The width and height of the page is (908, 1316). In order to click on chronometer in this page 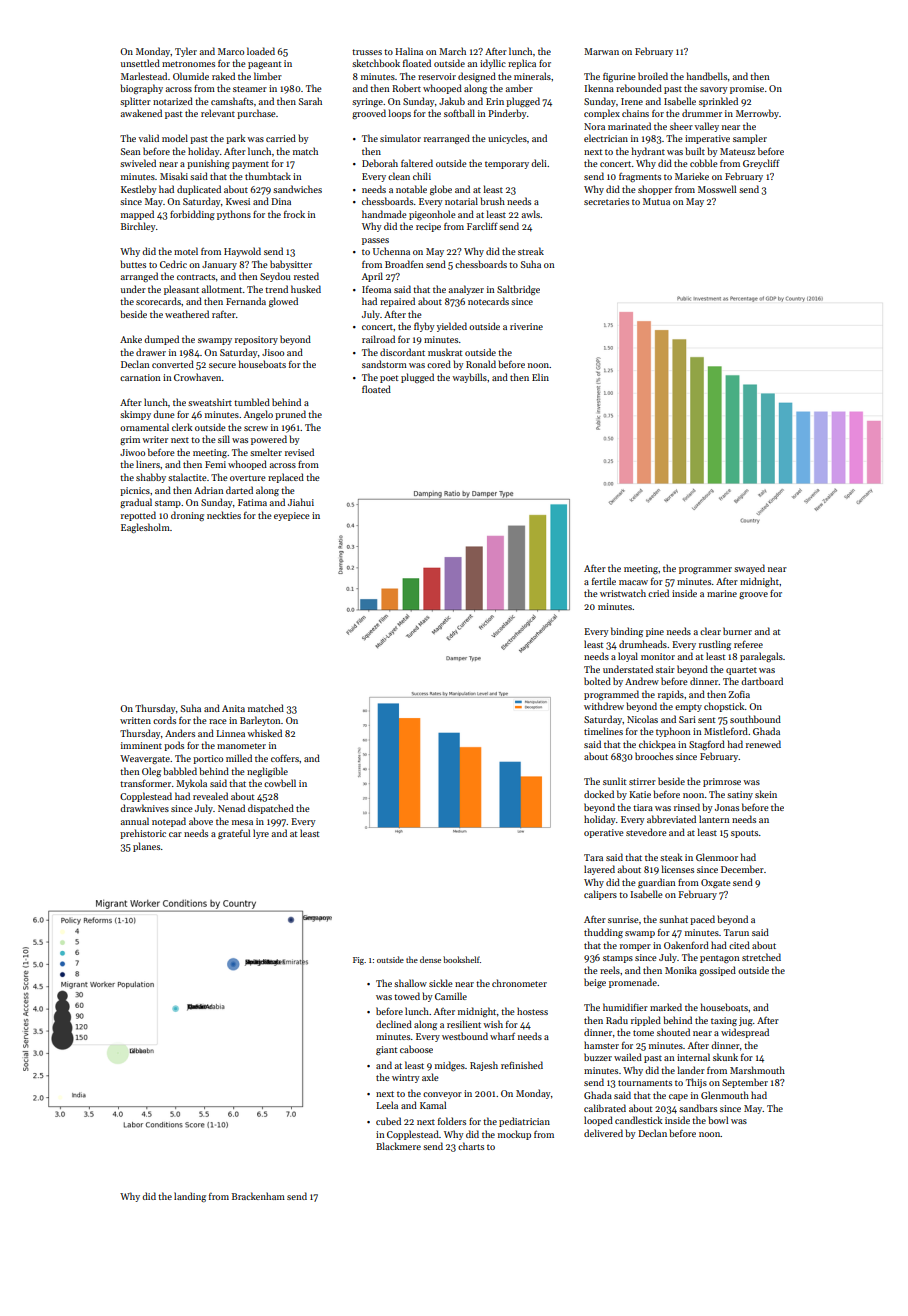, I will do `click(519, 983)`.
